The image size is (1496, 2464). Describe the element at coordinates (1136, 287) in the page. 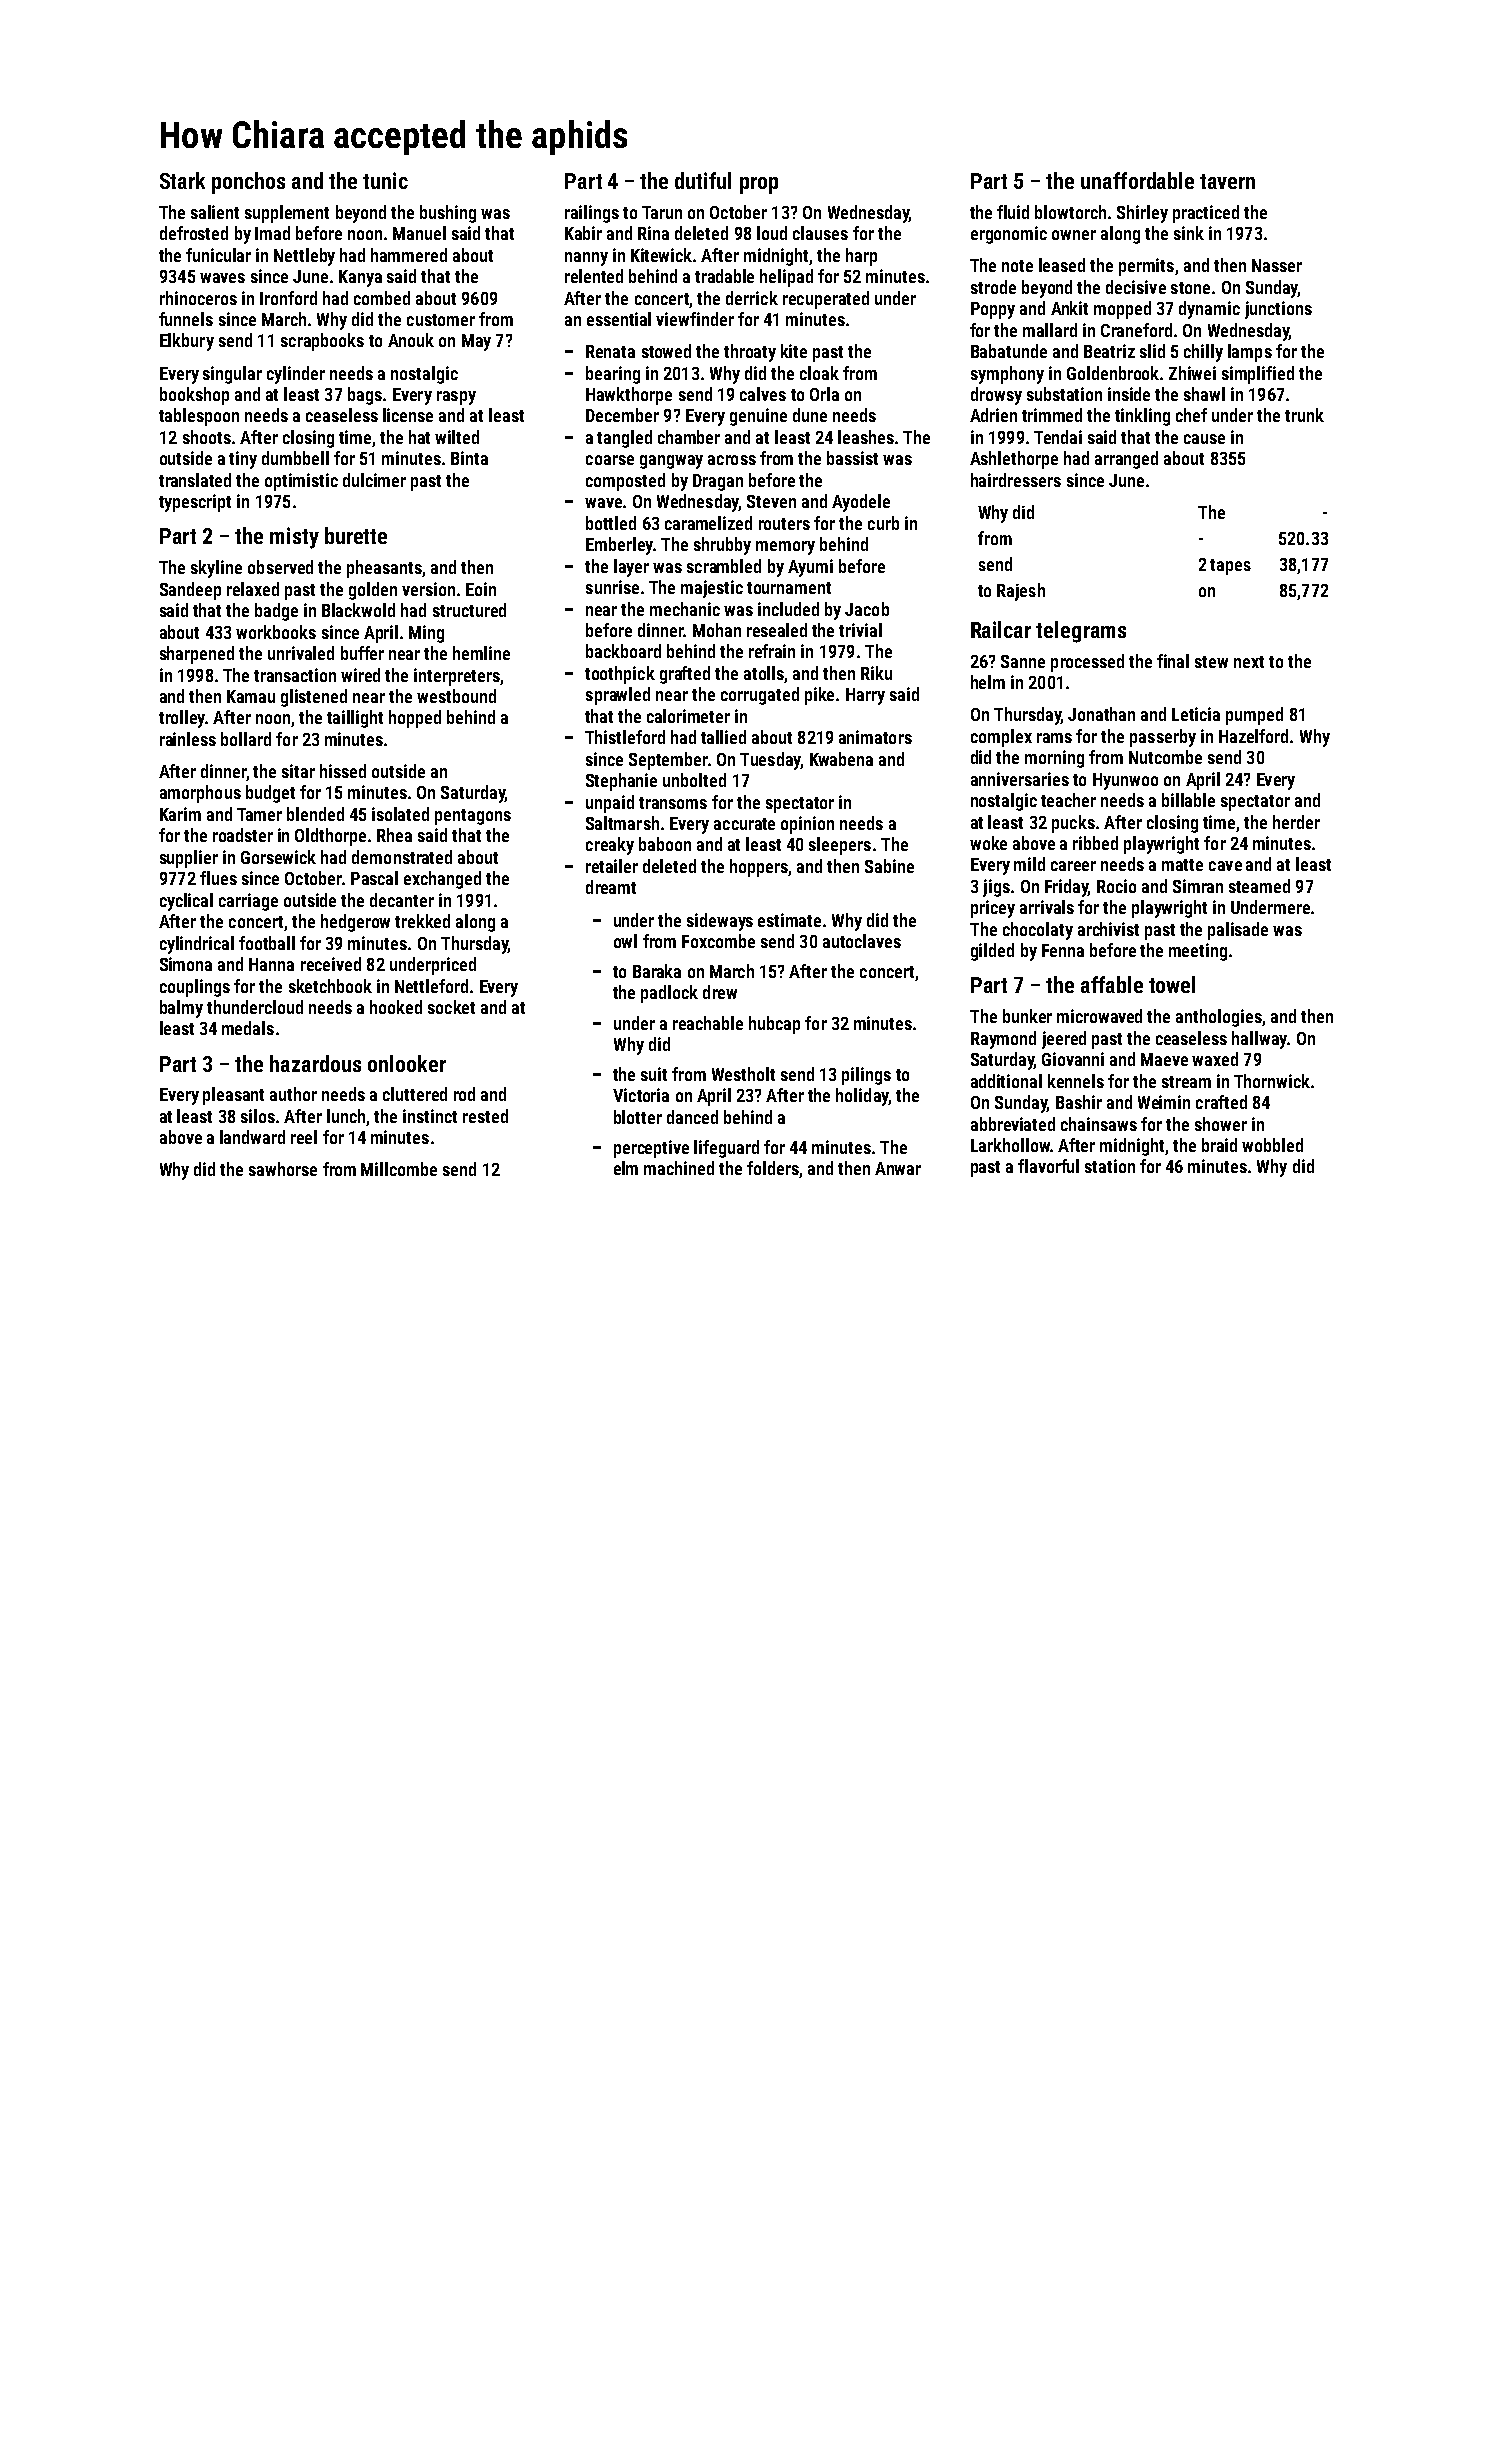

I see `decisive` at that location.
